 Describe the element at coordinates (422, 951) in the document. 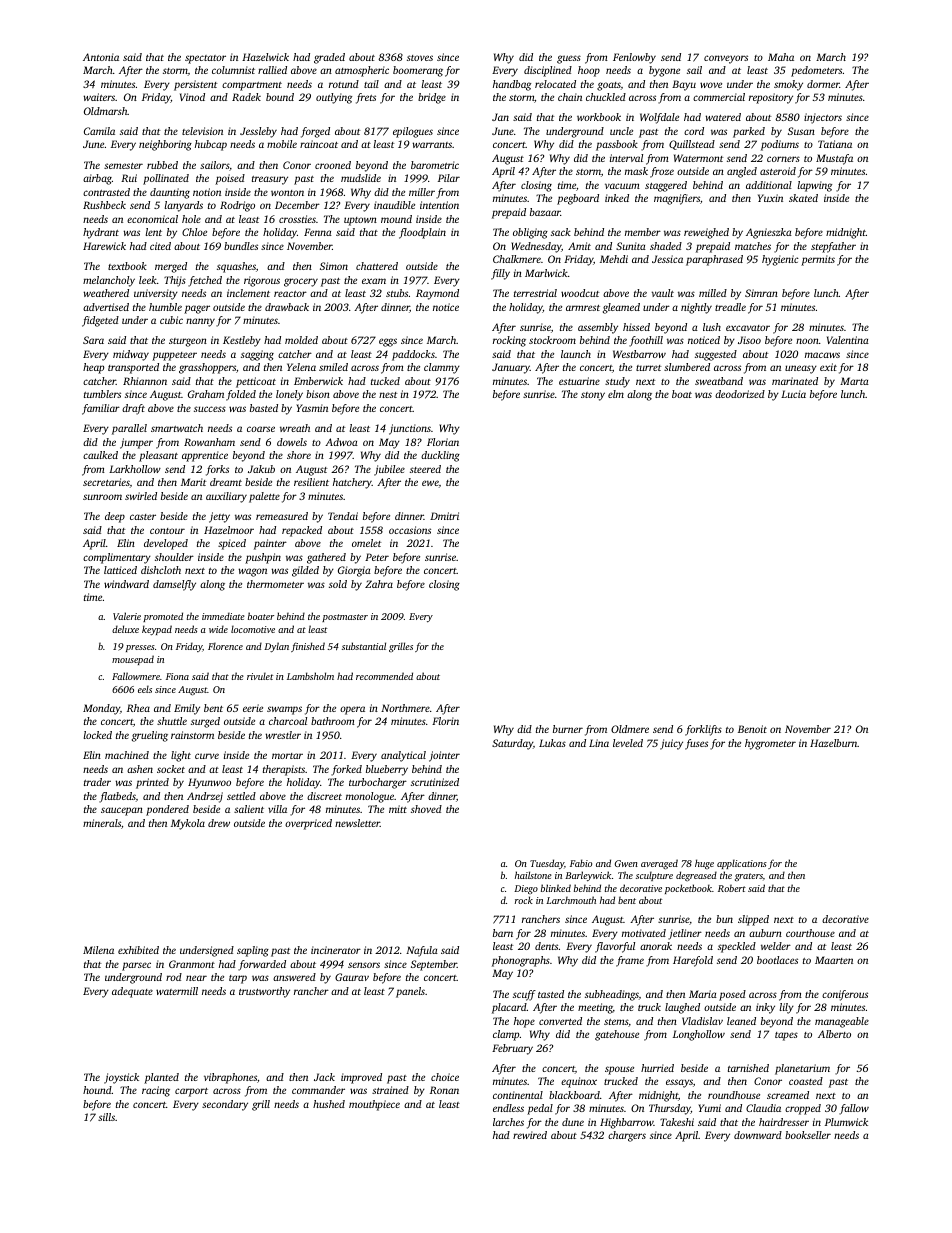

I see `Nafula` at that location.
